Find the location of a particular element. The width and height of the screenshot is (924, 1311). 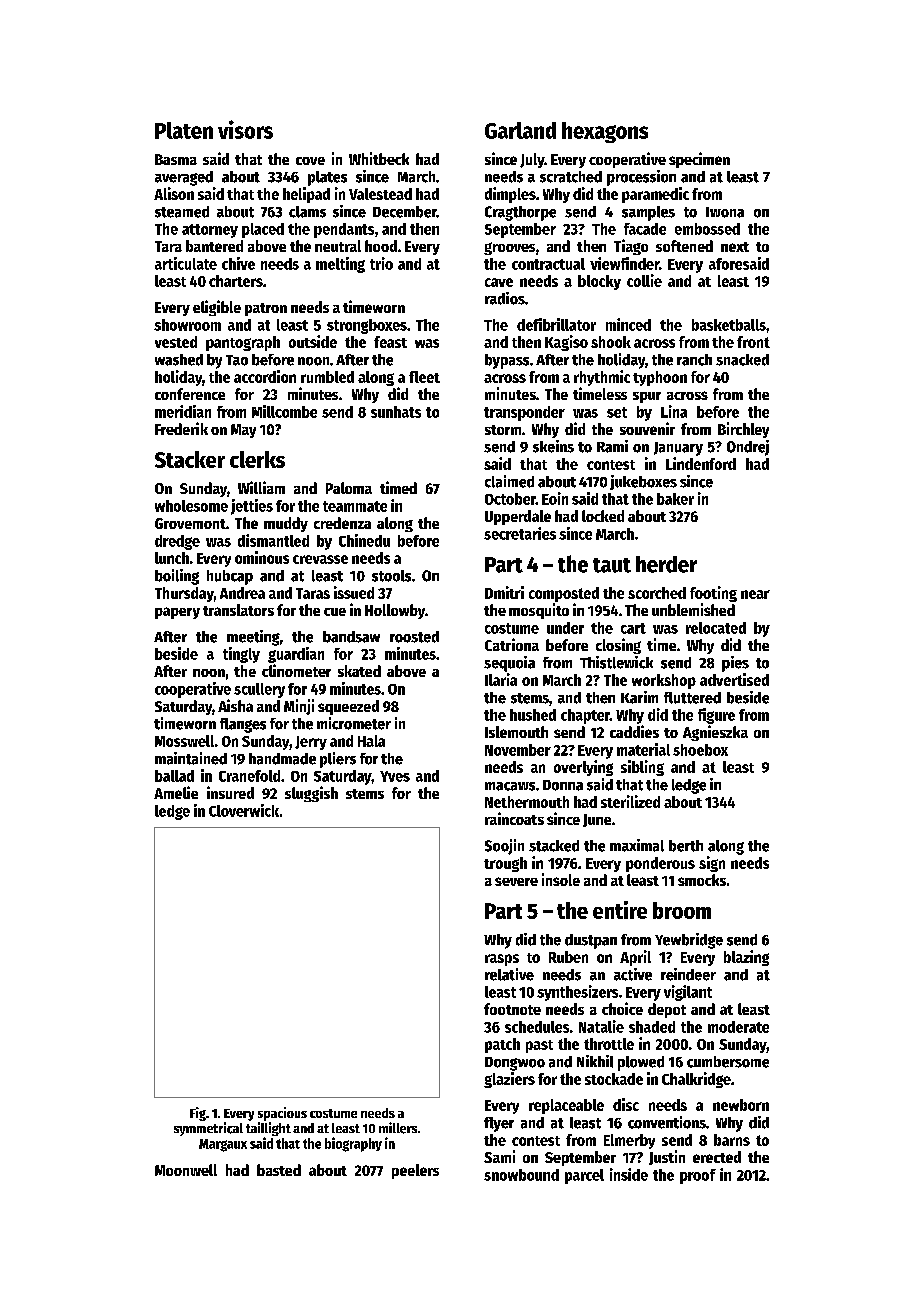

Whitbeck is located at coordinates (379, 158).
